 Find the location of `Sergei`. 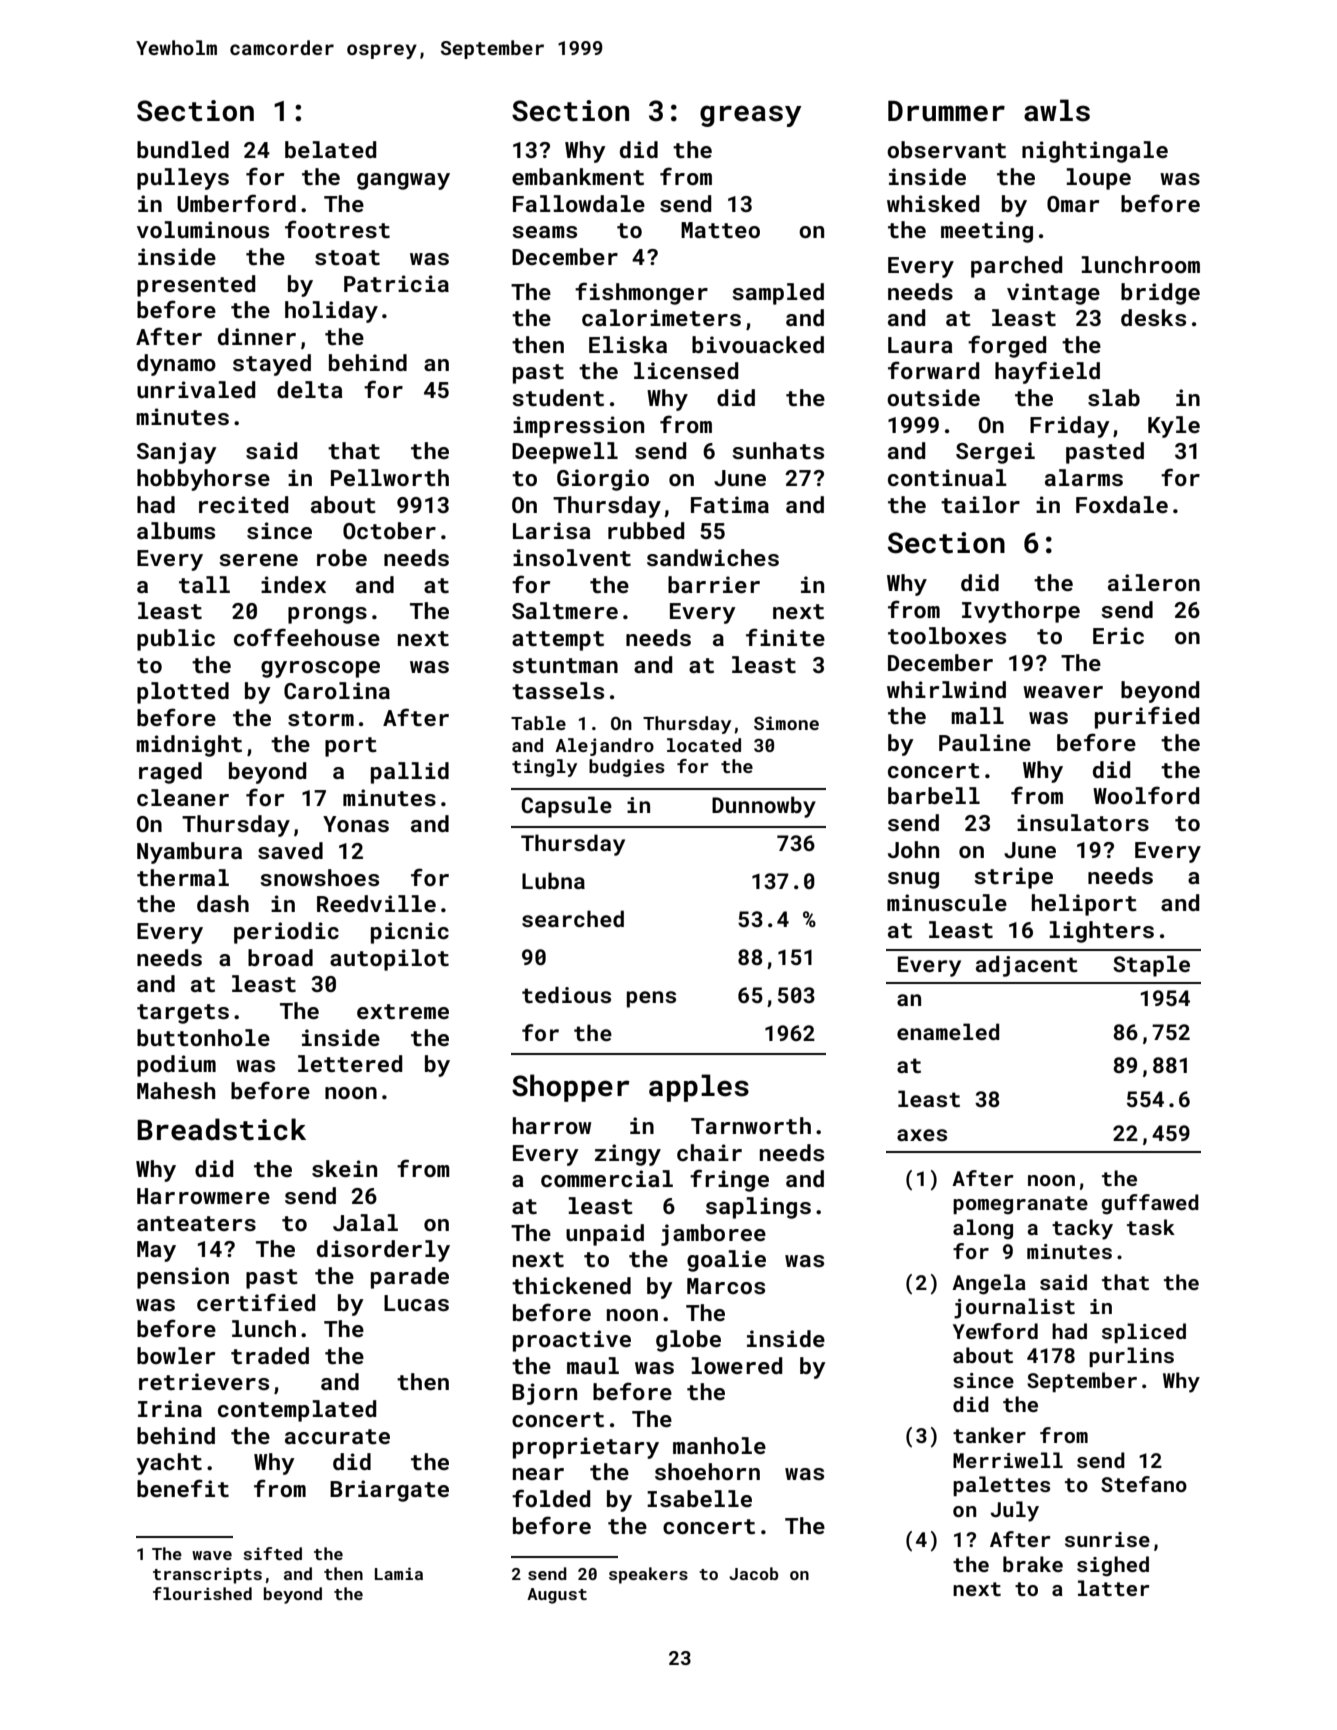

Sergei is located at coordinates (995, 453).
